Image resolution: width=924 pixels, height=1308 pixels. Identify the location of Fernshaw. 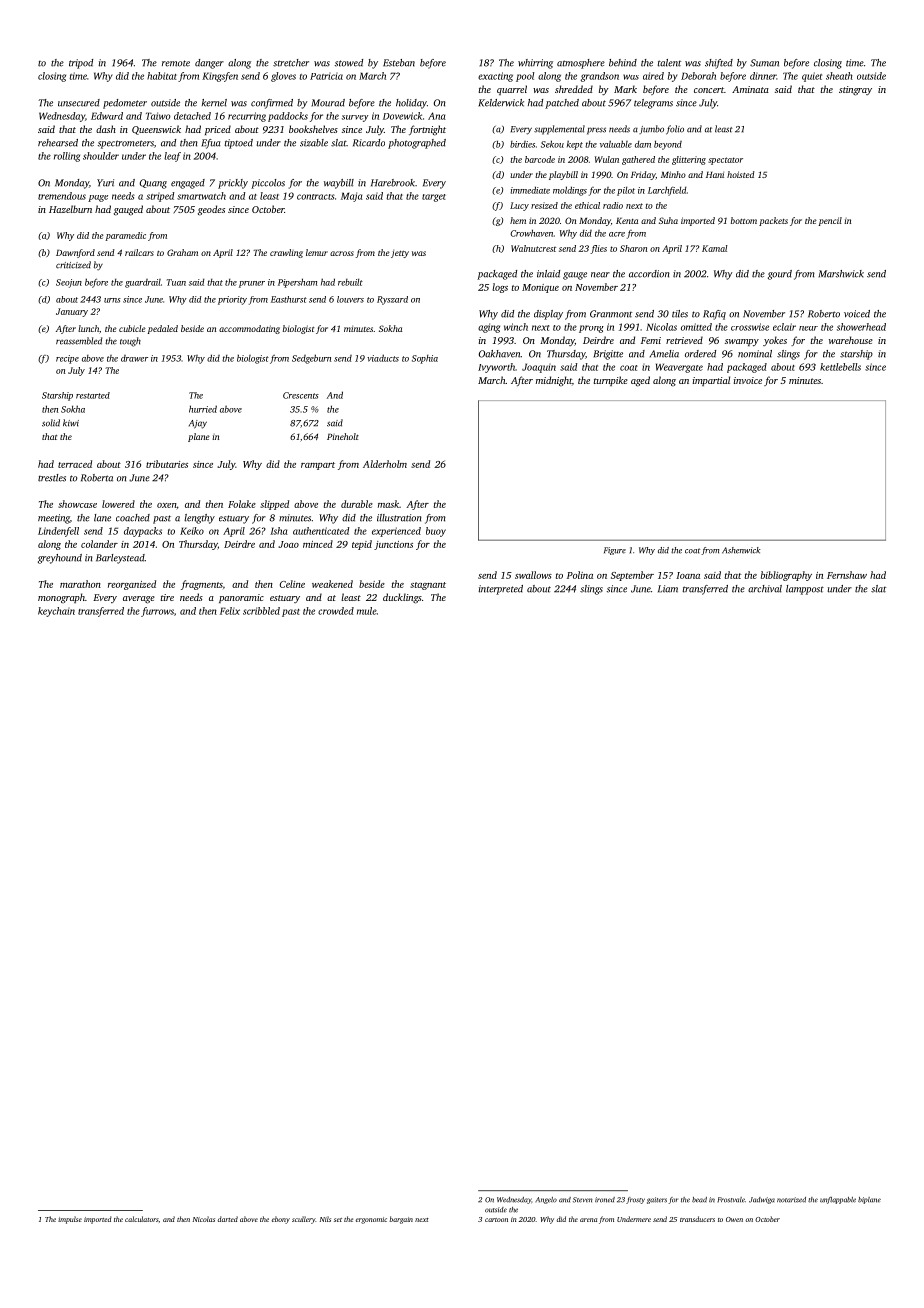
(847, 575).
